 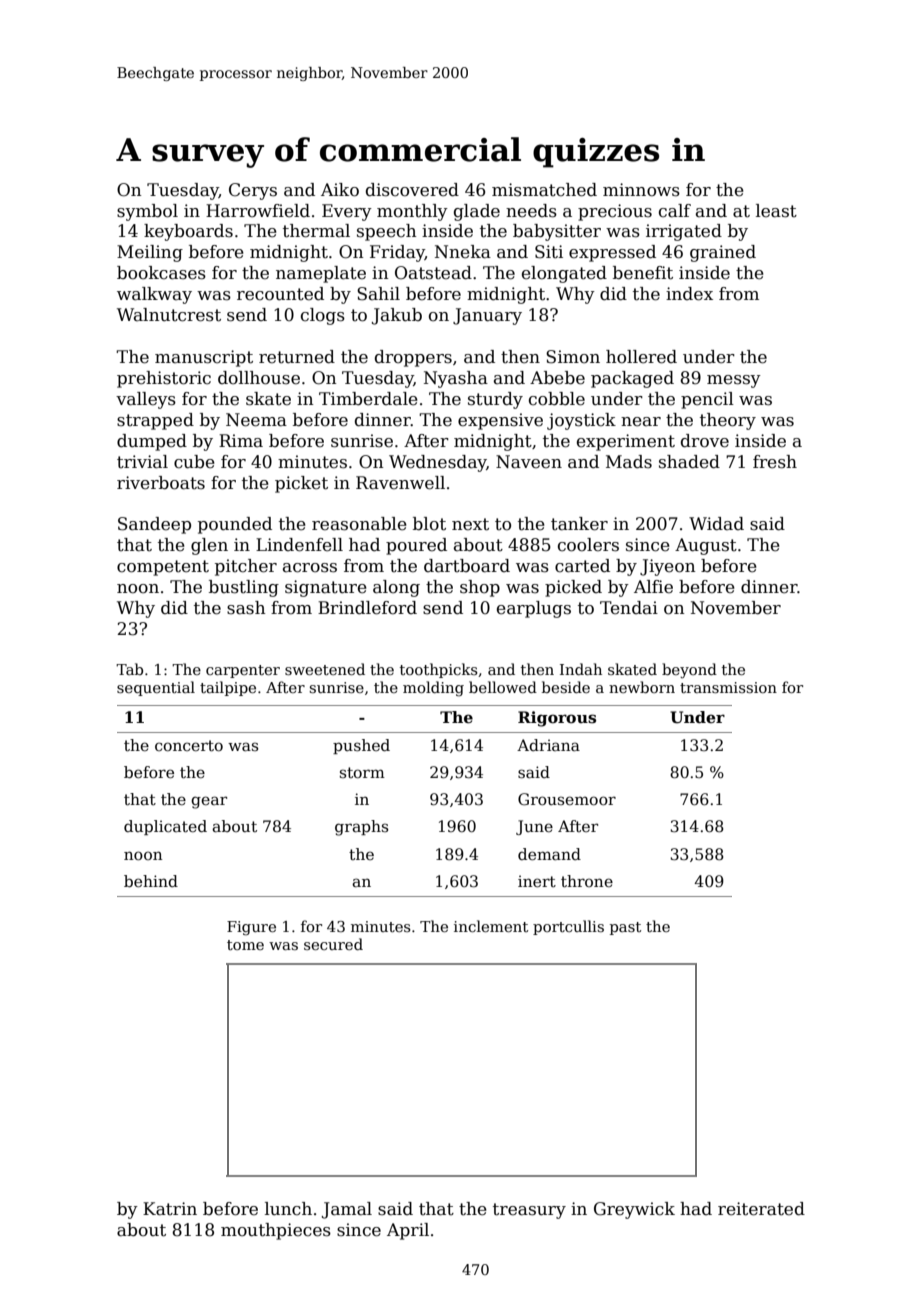 I want to click on storm, so click(x=362, y=772).
